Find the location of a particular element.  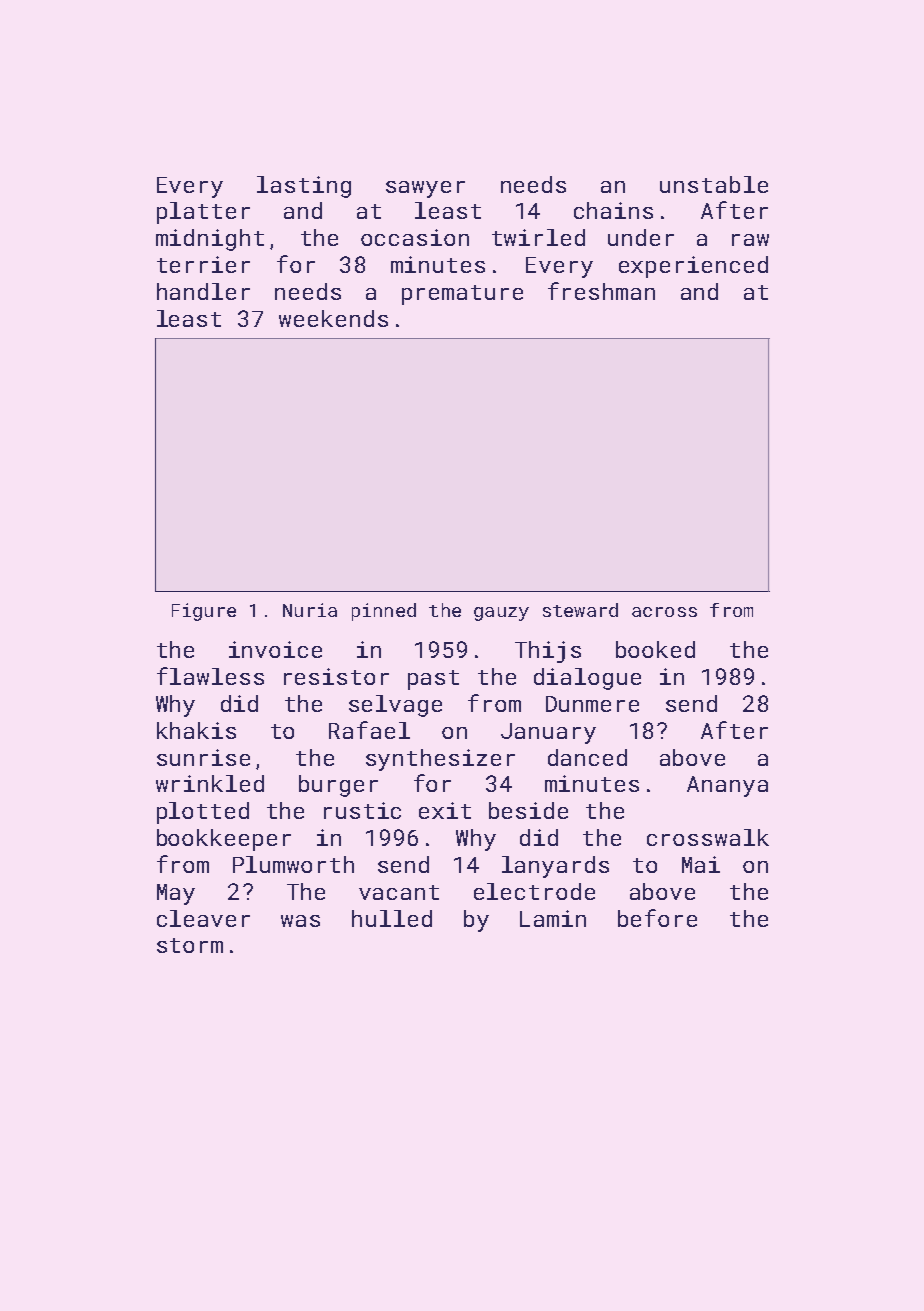

Thijs is located at coordinates (548, 652).
